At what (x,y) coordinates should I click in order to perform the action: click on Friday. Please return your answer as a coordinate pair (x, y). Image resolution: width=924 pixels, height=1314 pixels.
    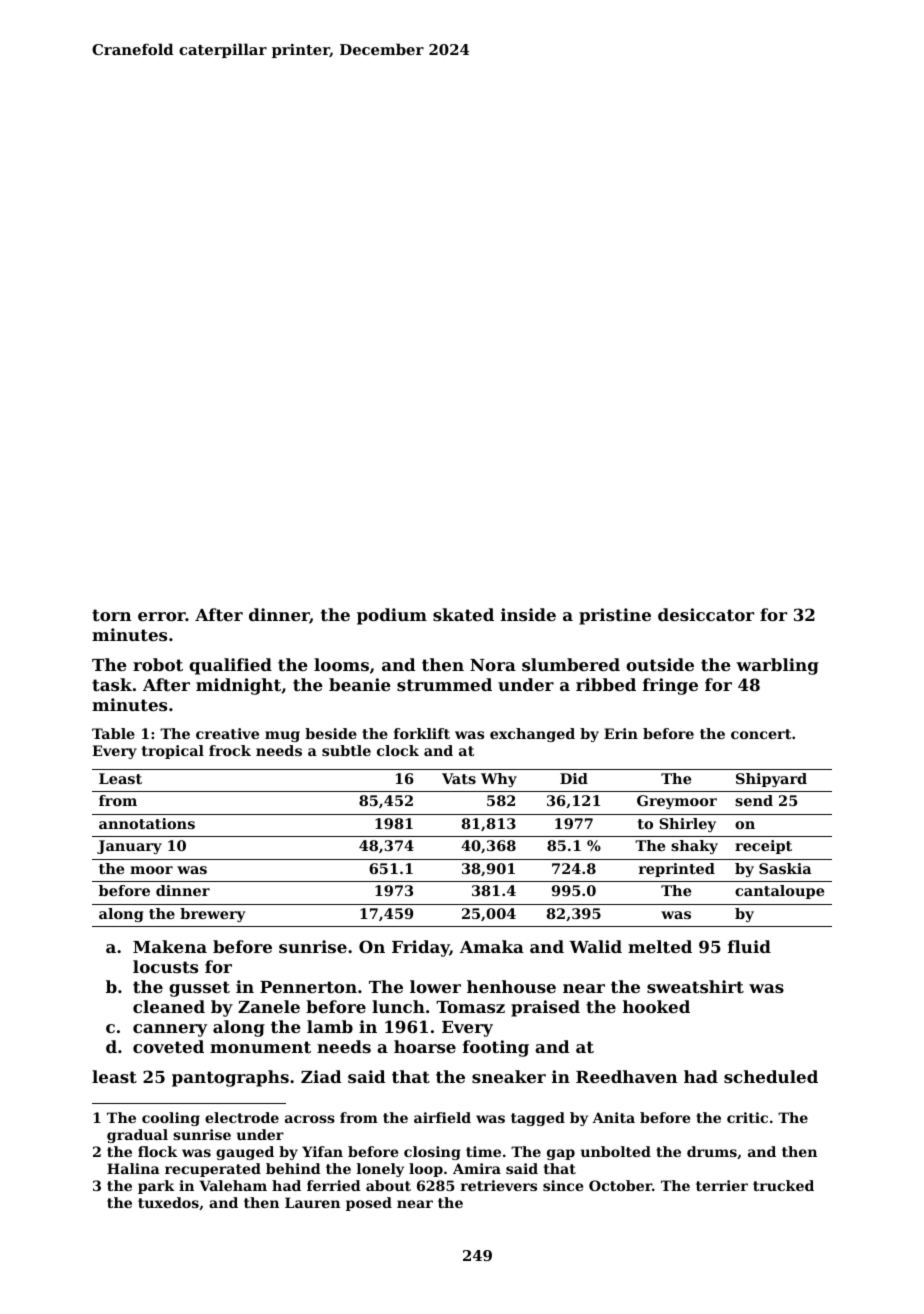
    Looking at the image, I should click on (421, 948).
